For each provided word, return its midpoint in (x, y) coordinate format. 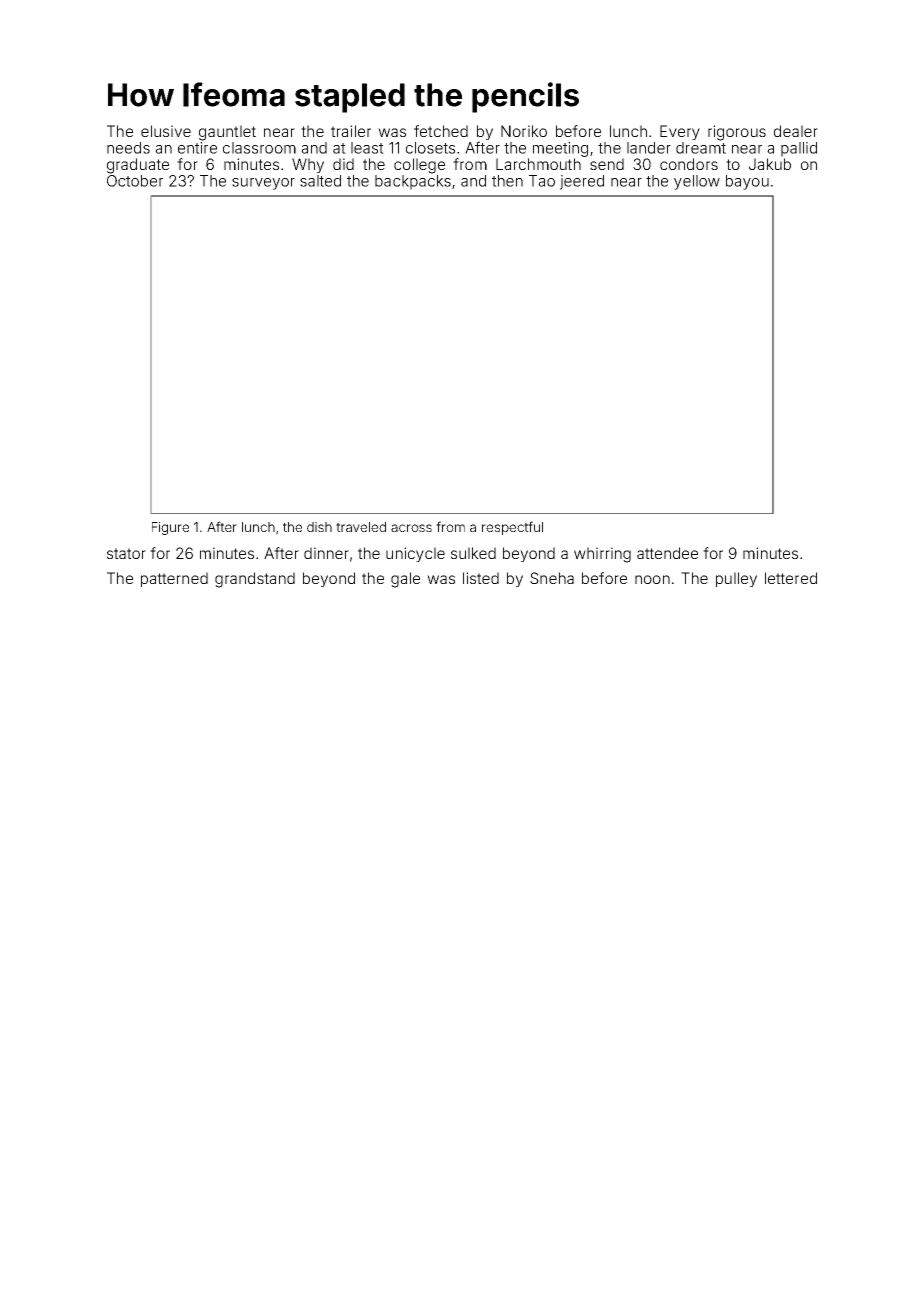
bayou (747, 182)
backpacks (413, 182)
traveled (361, 527)
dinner (326, 553)
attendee (667, 553)
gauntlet (227, 133)
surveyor (263, 184)
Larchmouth (538, 164)
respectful (512, 528)
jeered (582, 182)
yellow (697, 182)
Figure (170, 528)
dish (319, 527)
